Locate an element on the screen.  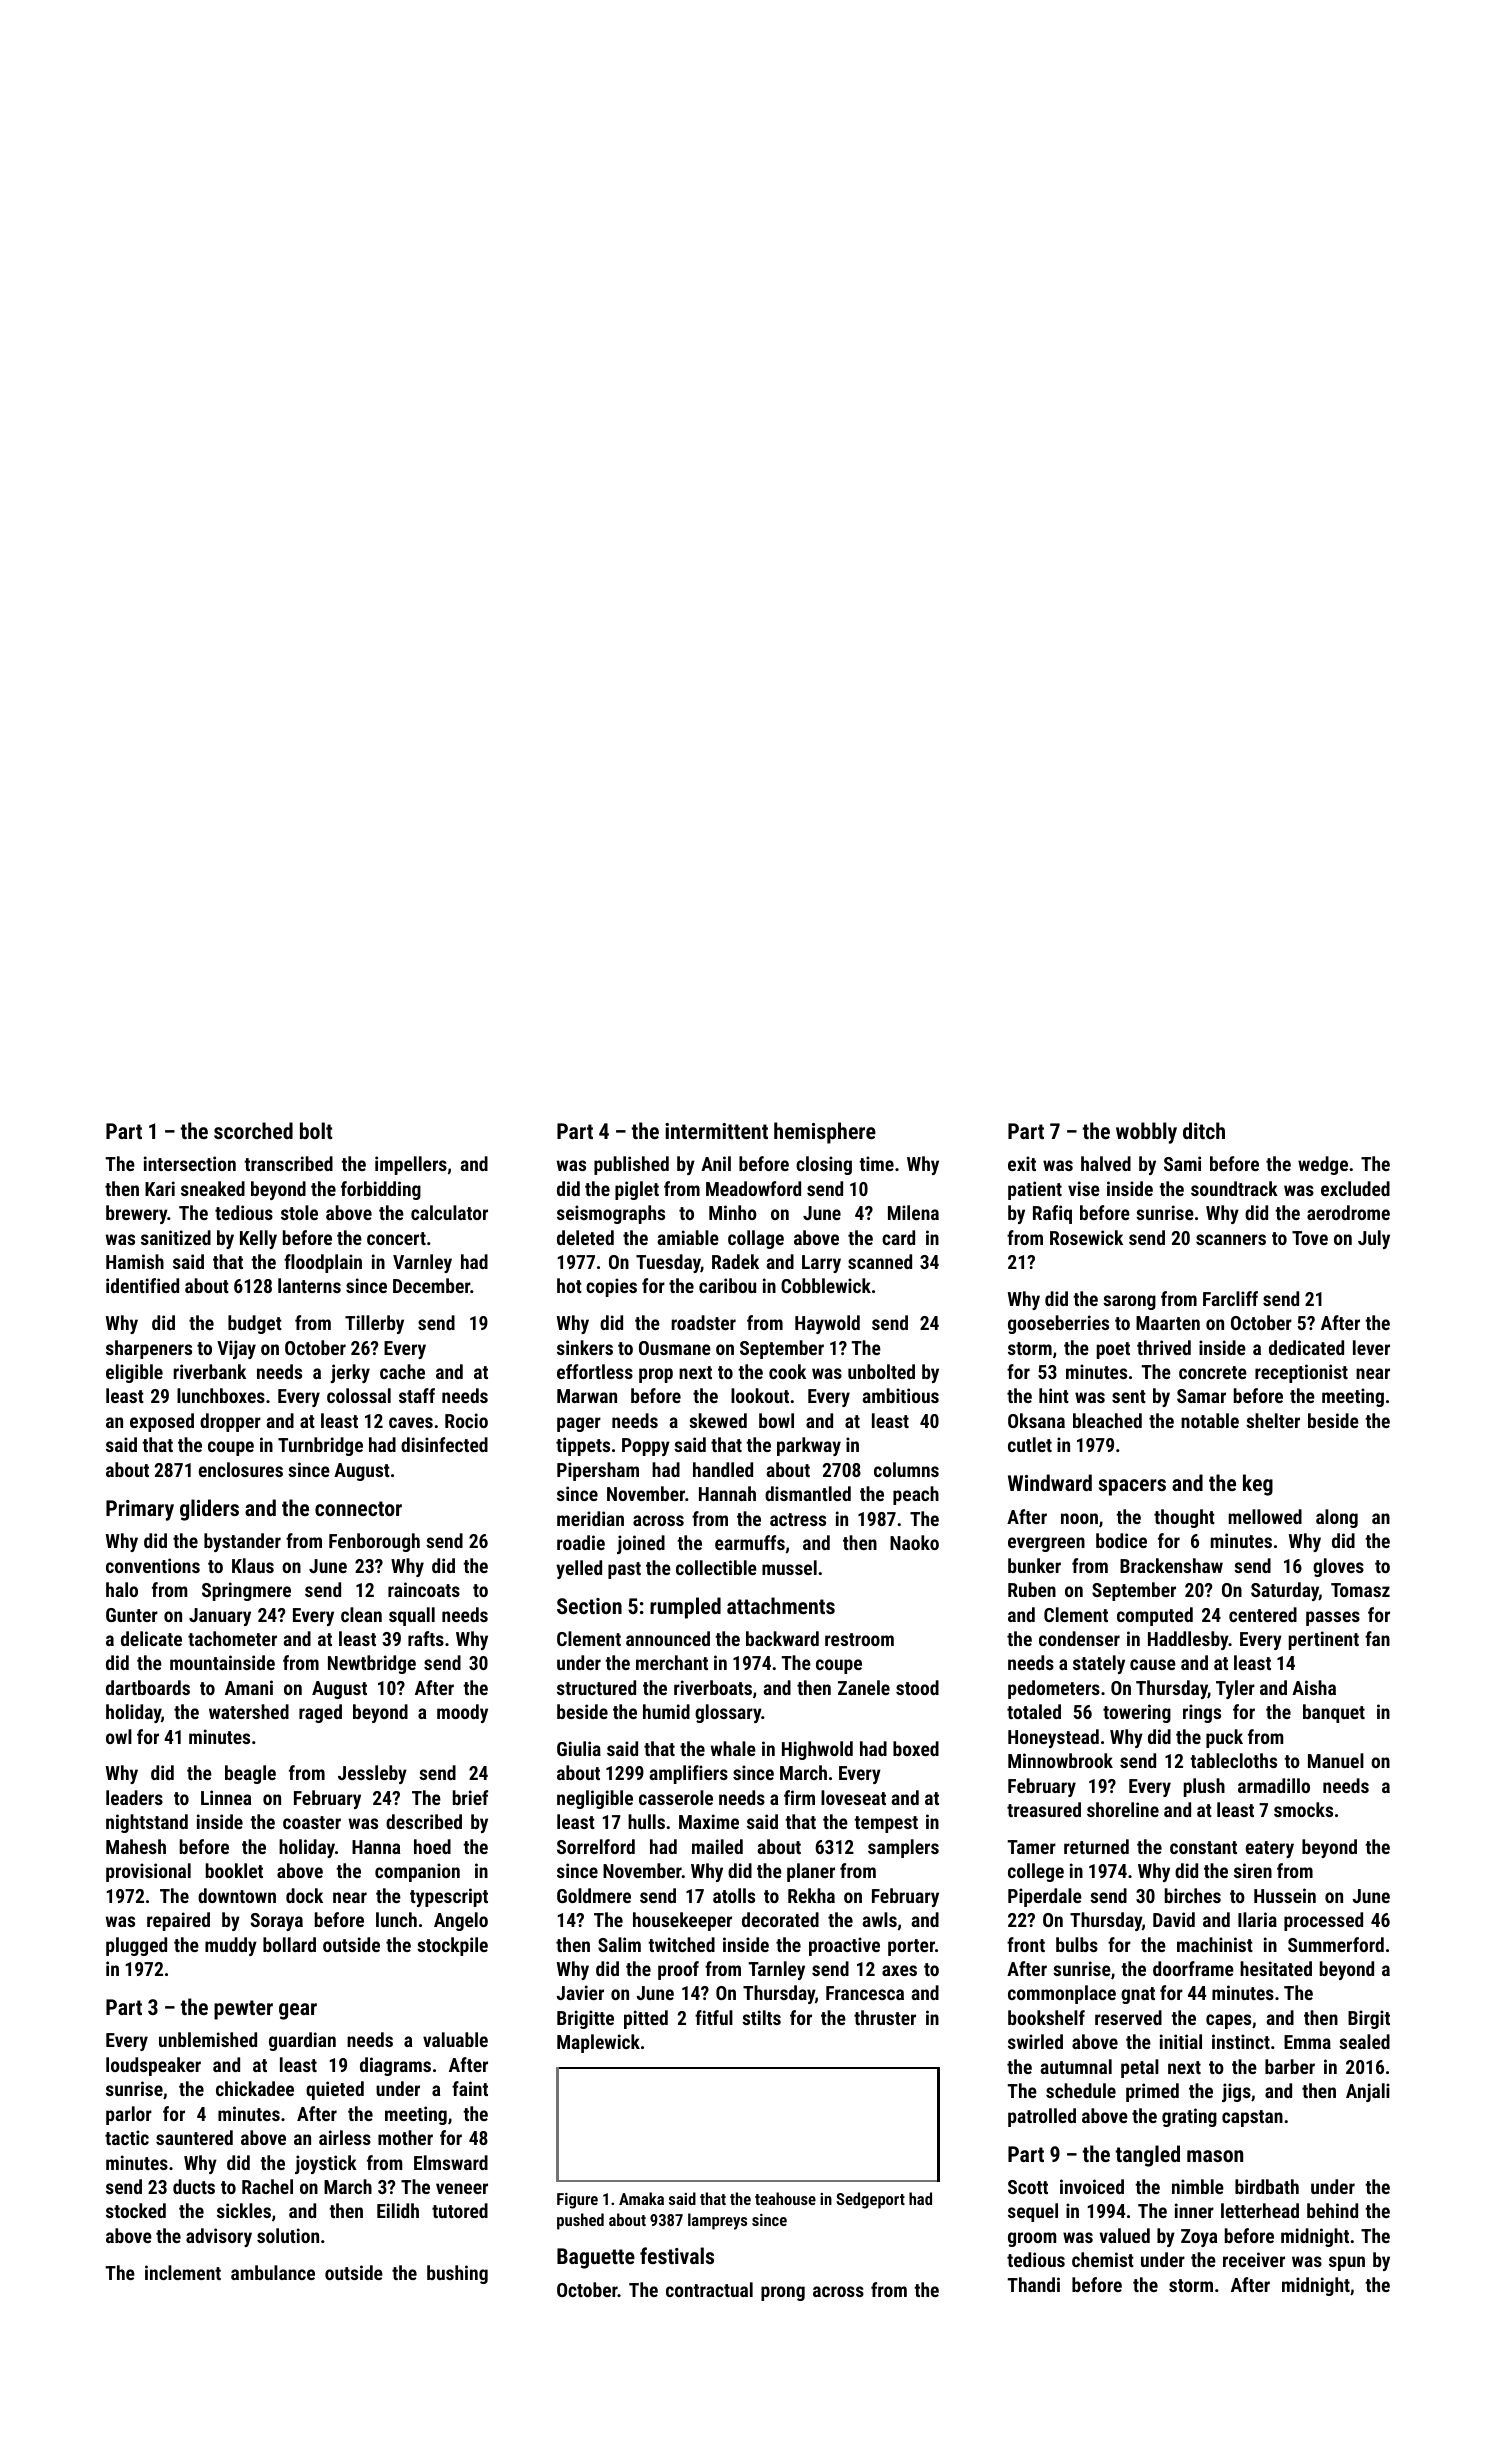
pedometers is located at coordinates (1054, 1689).
